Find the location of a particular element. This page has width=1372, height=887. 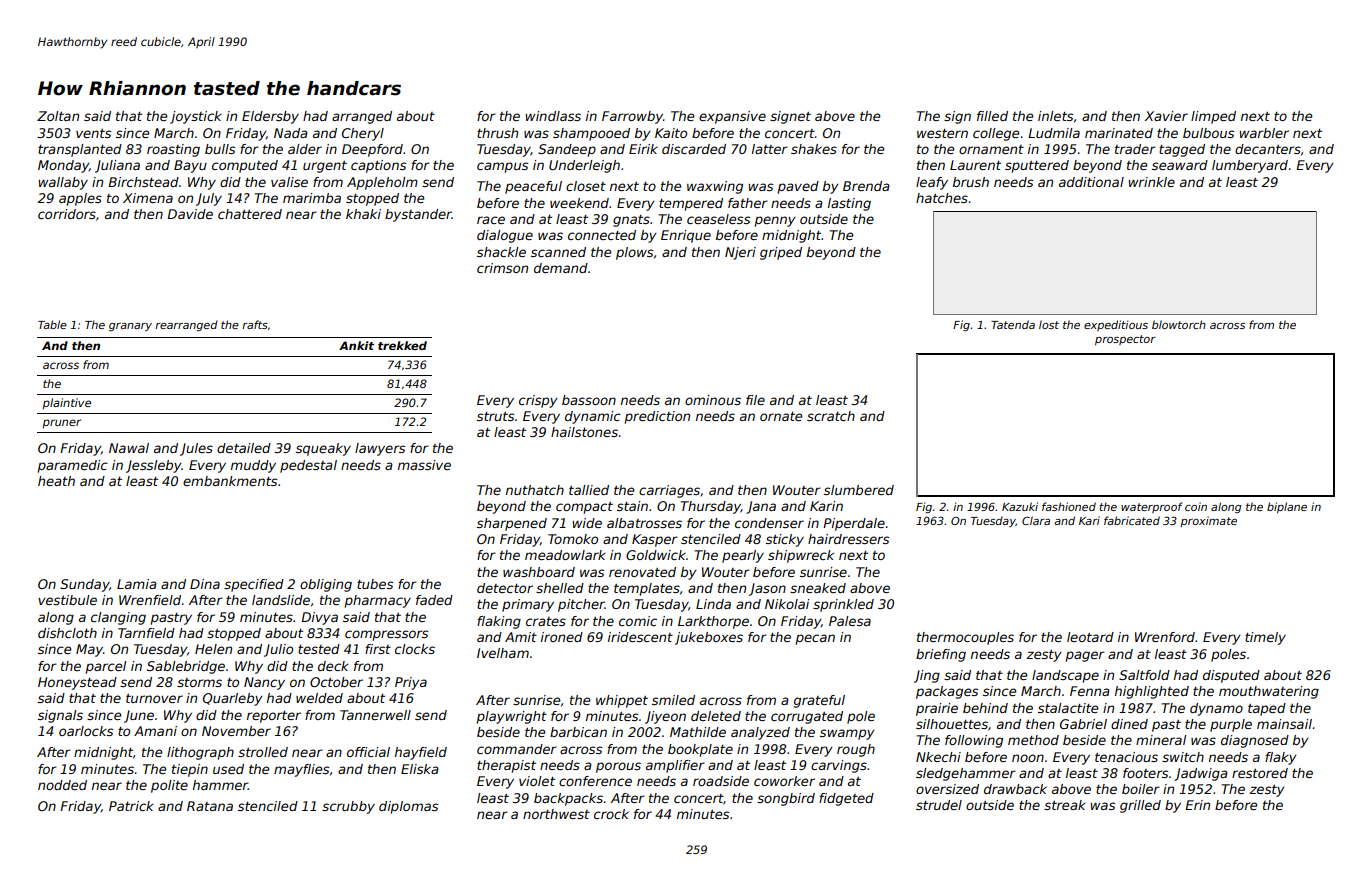

Nawal is located at coordinates (129, 448).
